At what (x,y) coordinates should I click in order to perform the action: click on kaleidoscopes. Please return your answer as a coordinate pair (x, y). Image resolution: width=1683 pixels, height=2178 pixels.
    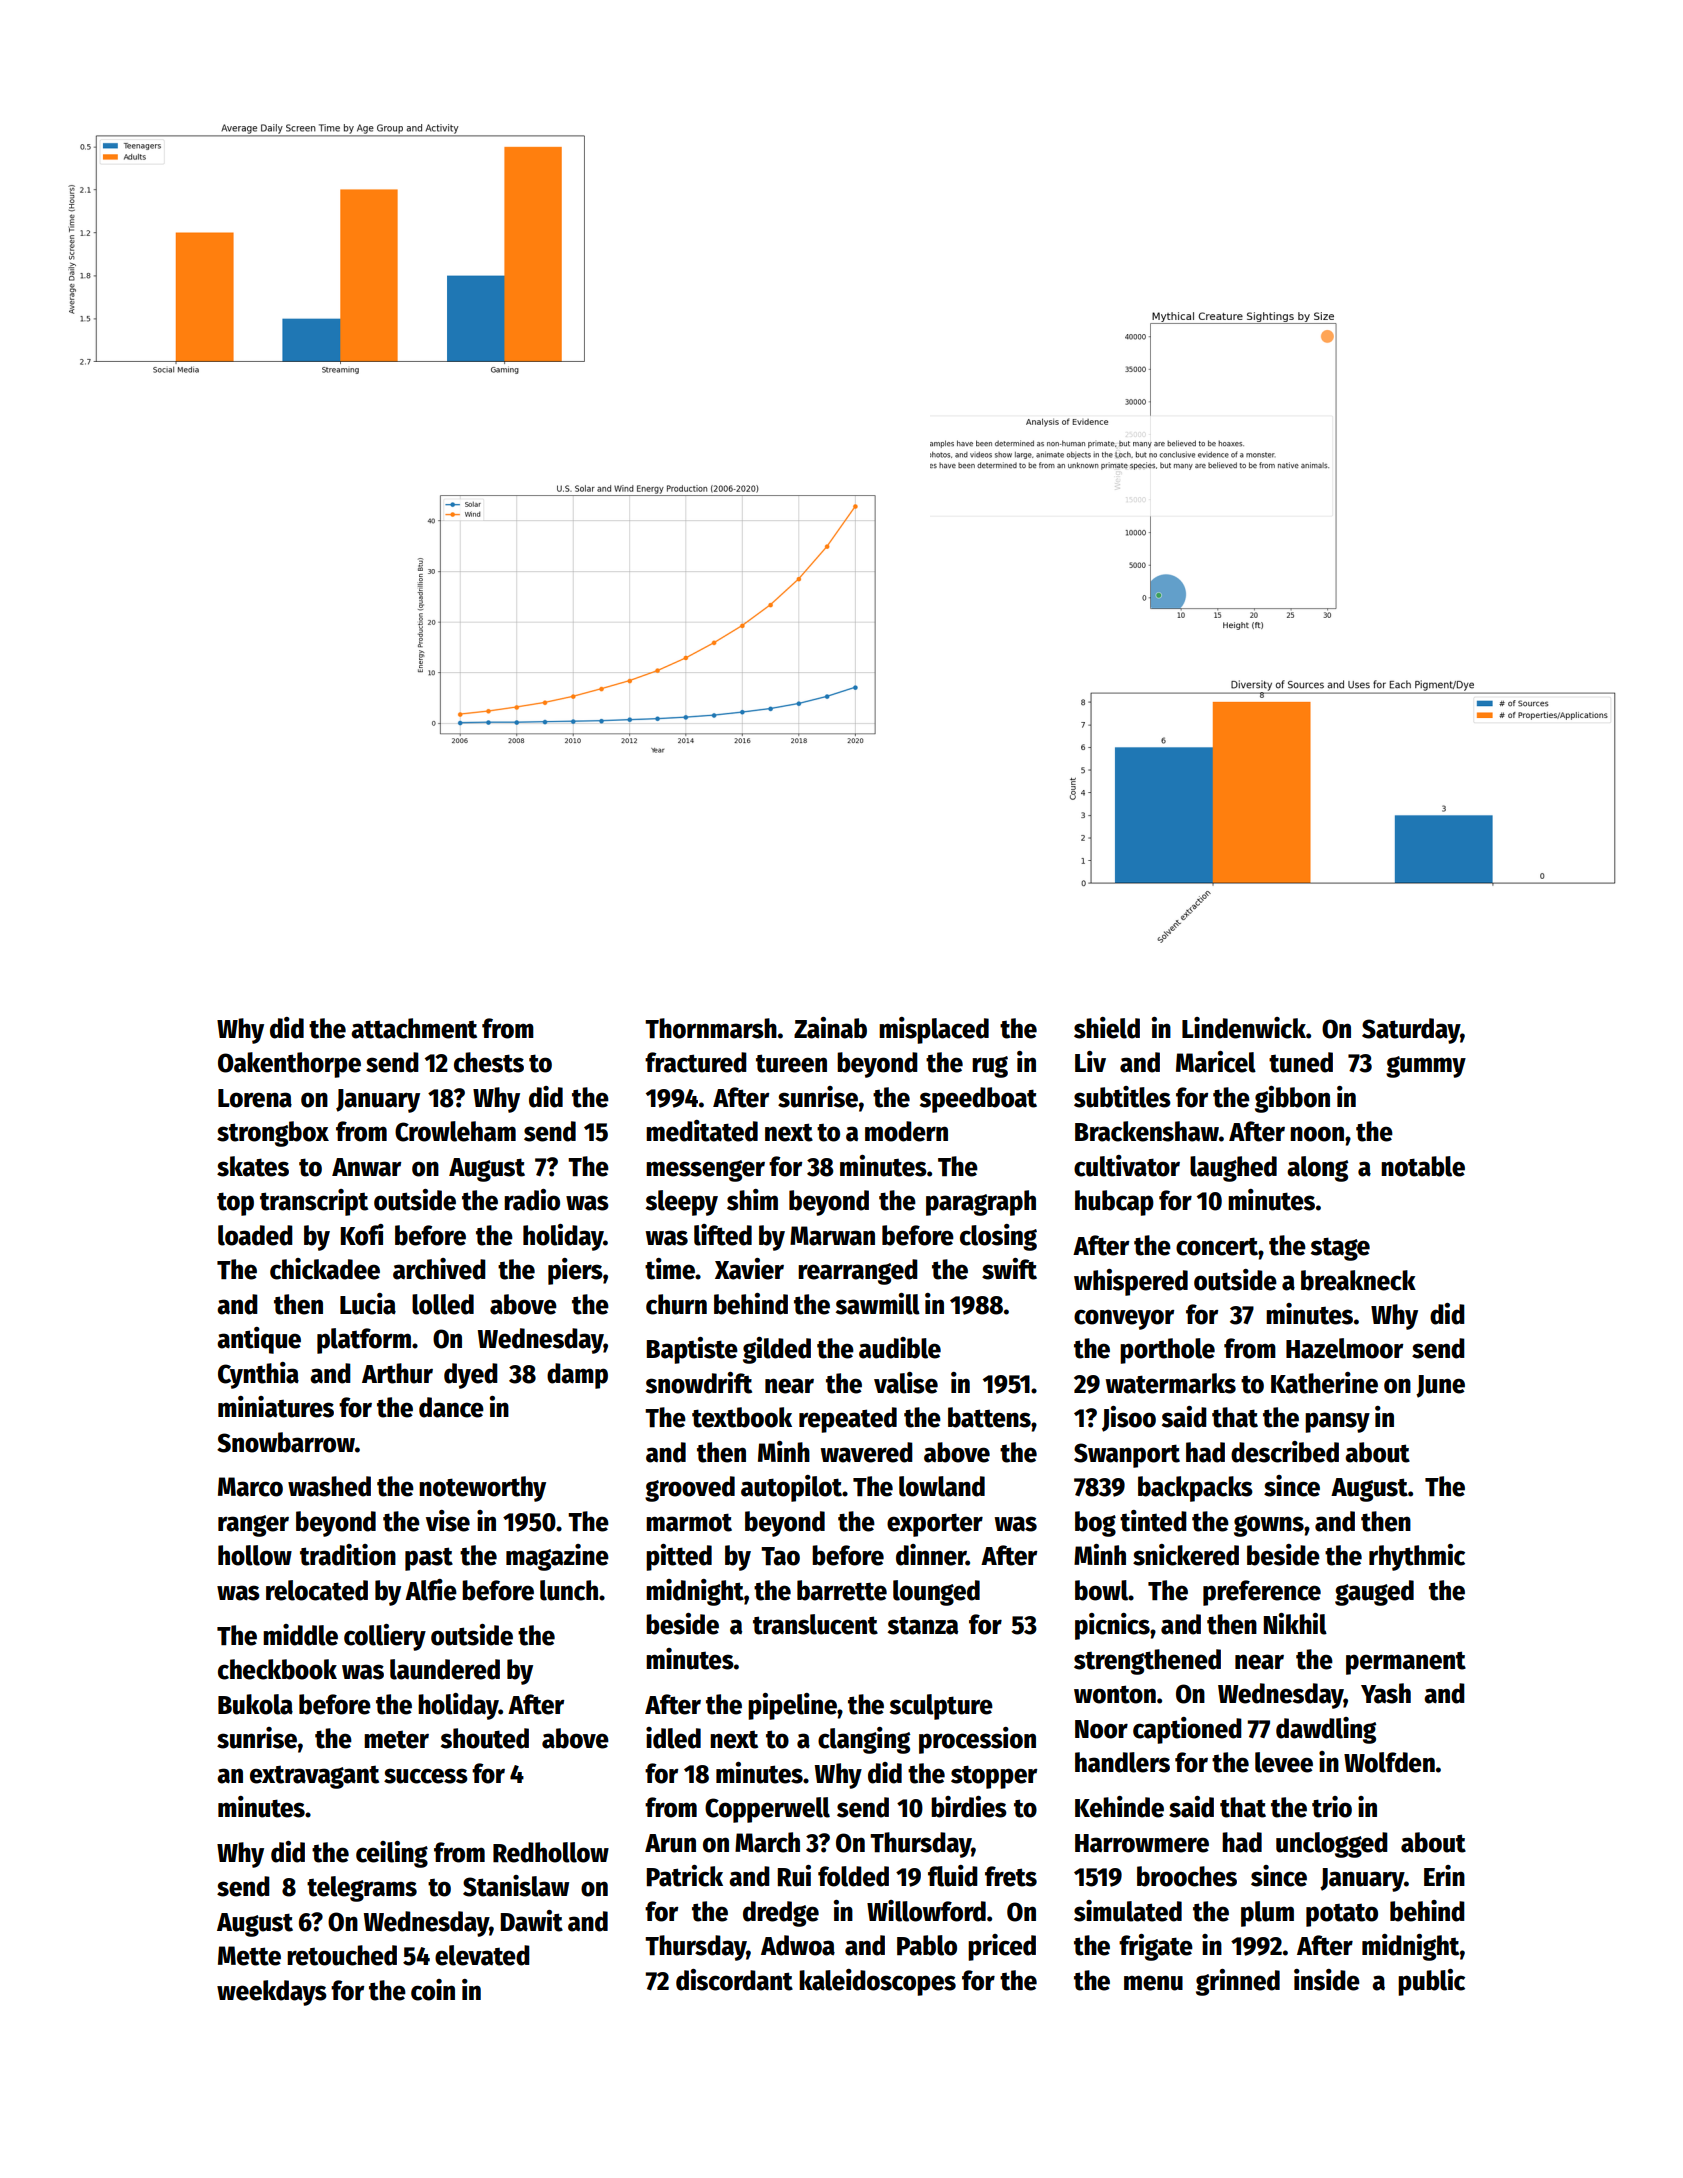
    Looking at the image, I should click on (877, 1982).
